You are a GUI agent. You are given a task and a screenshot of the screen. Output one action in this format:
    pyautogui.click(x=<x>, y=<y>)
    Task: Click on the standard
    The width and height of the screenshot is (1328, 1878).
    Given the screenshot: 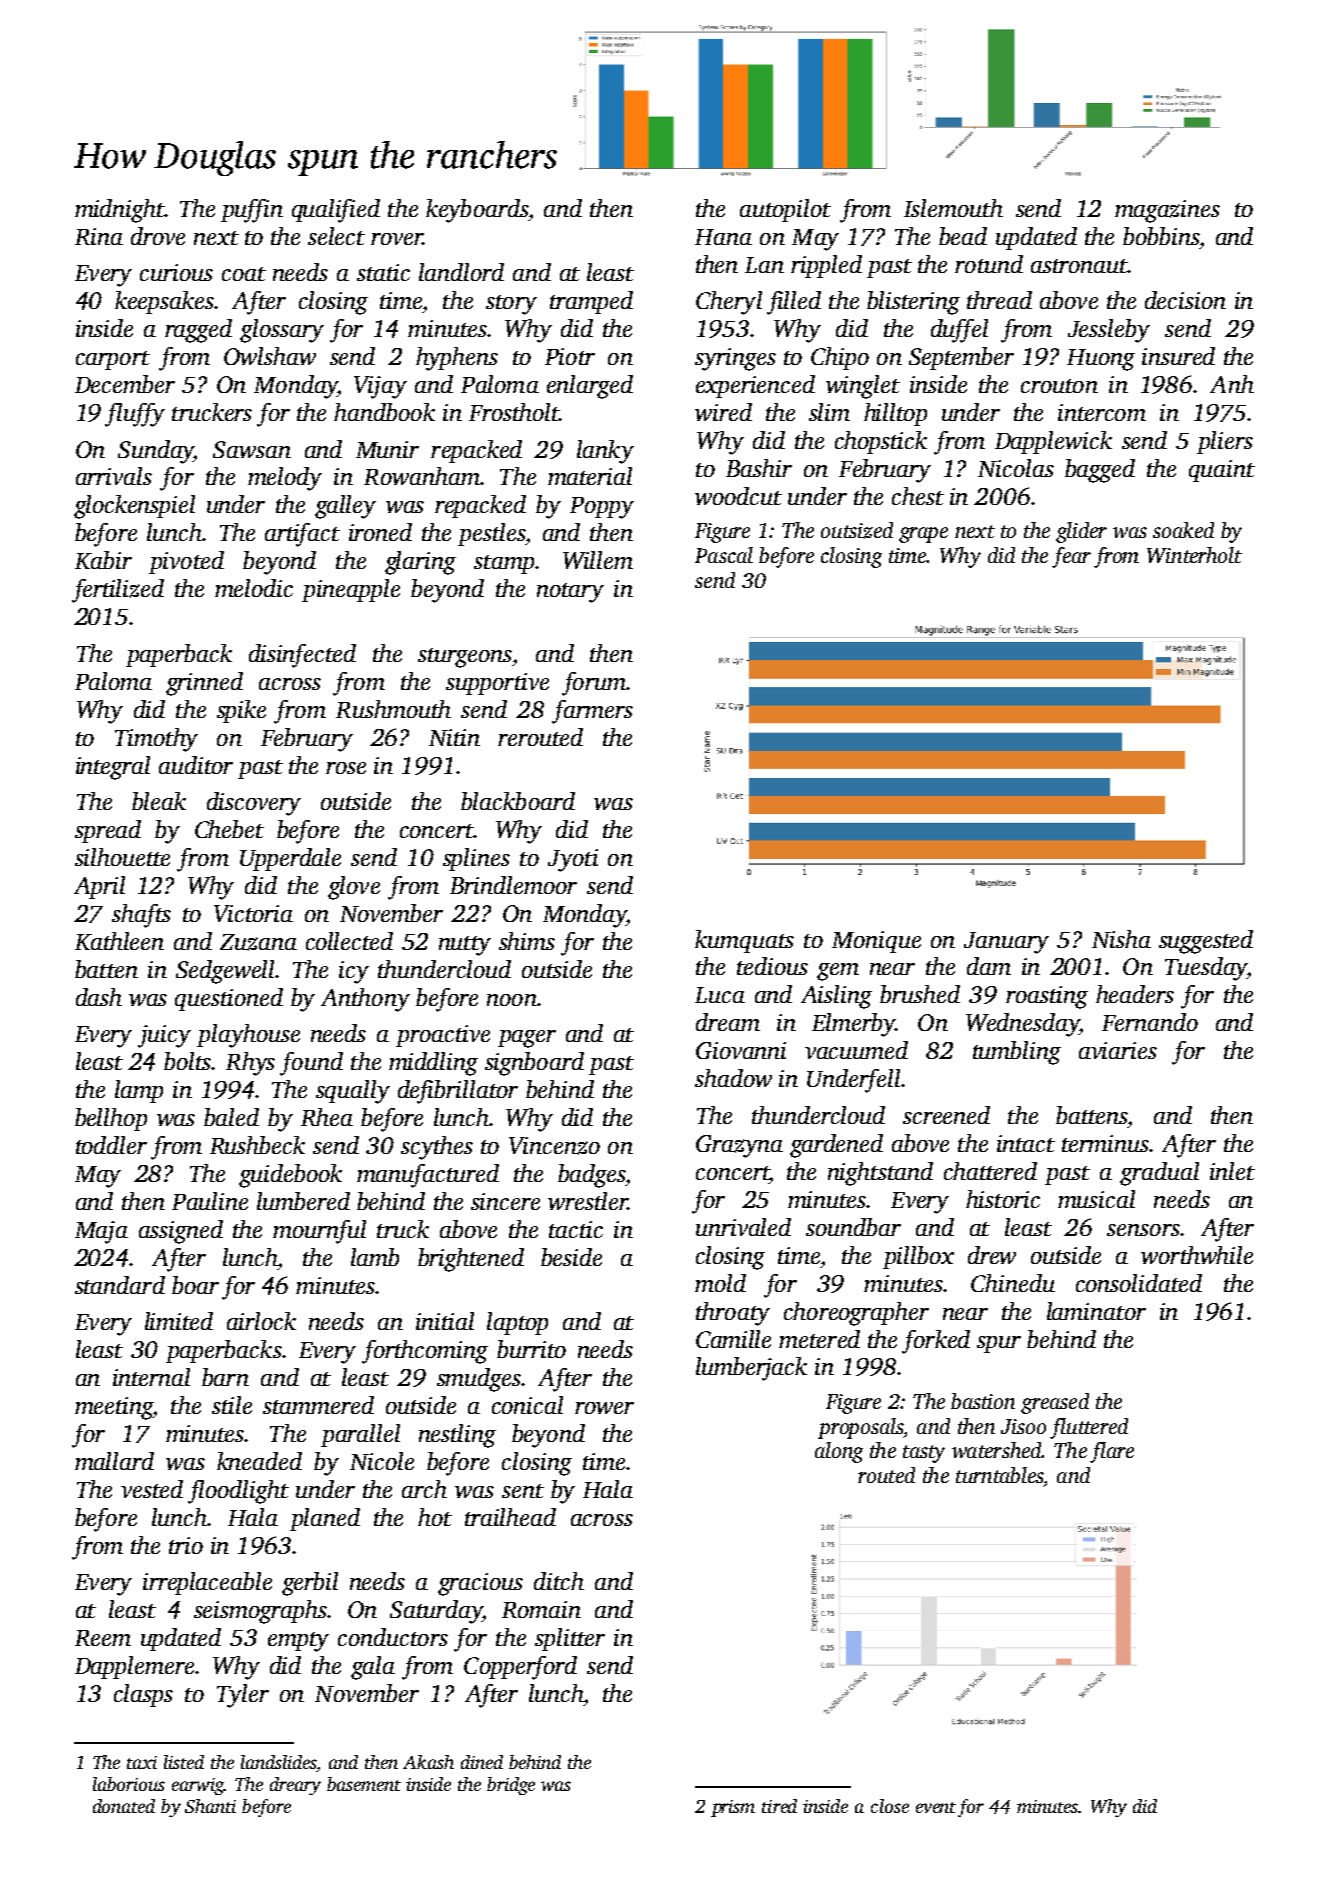 What is the action you would take?
    pyautogui.click(x=120, y=1285)
